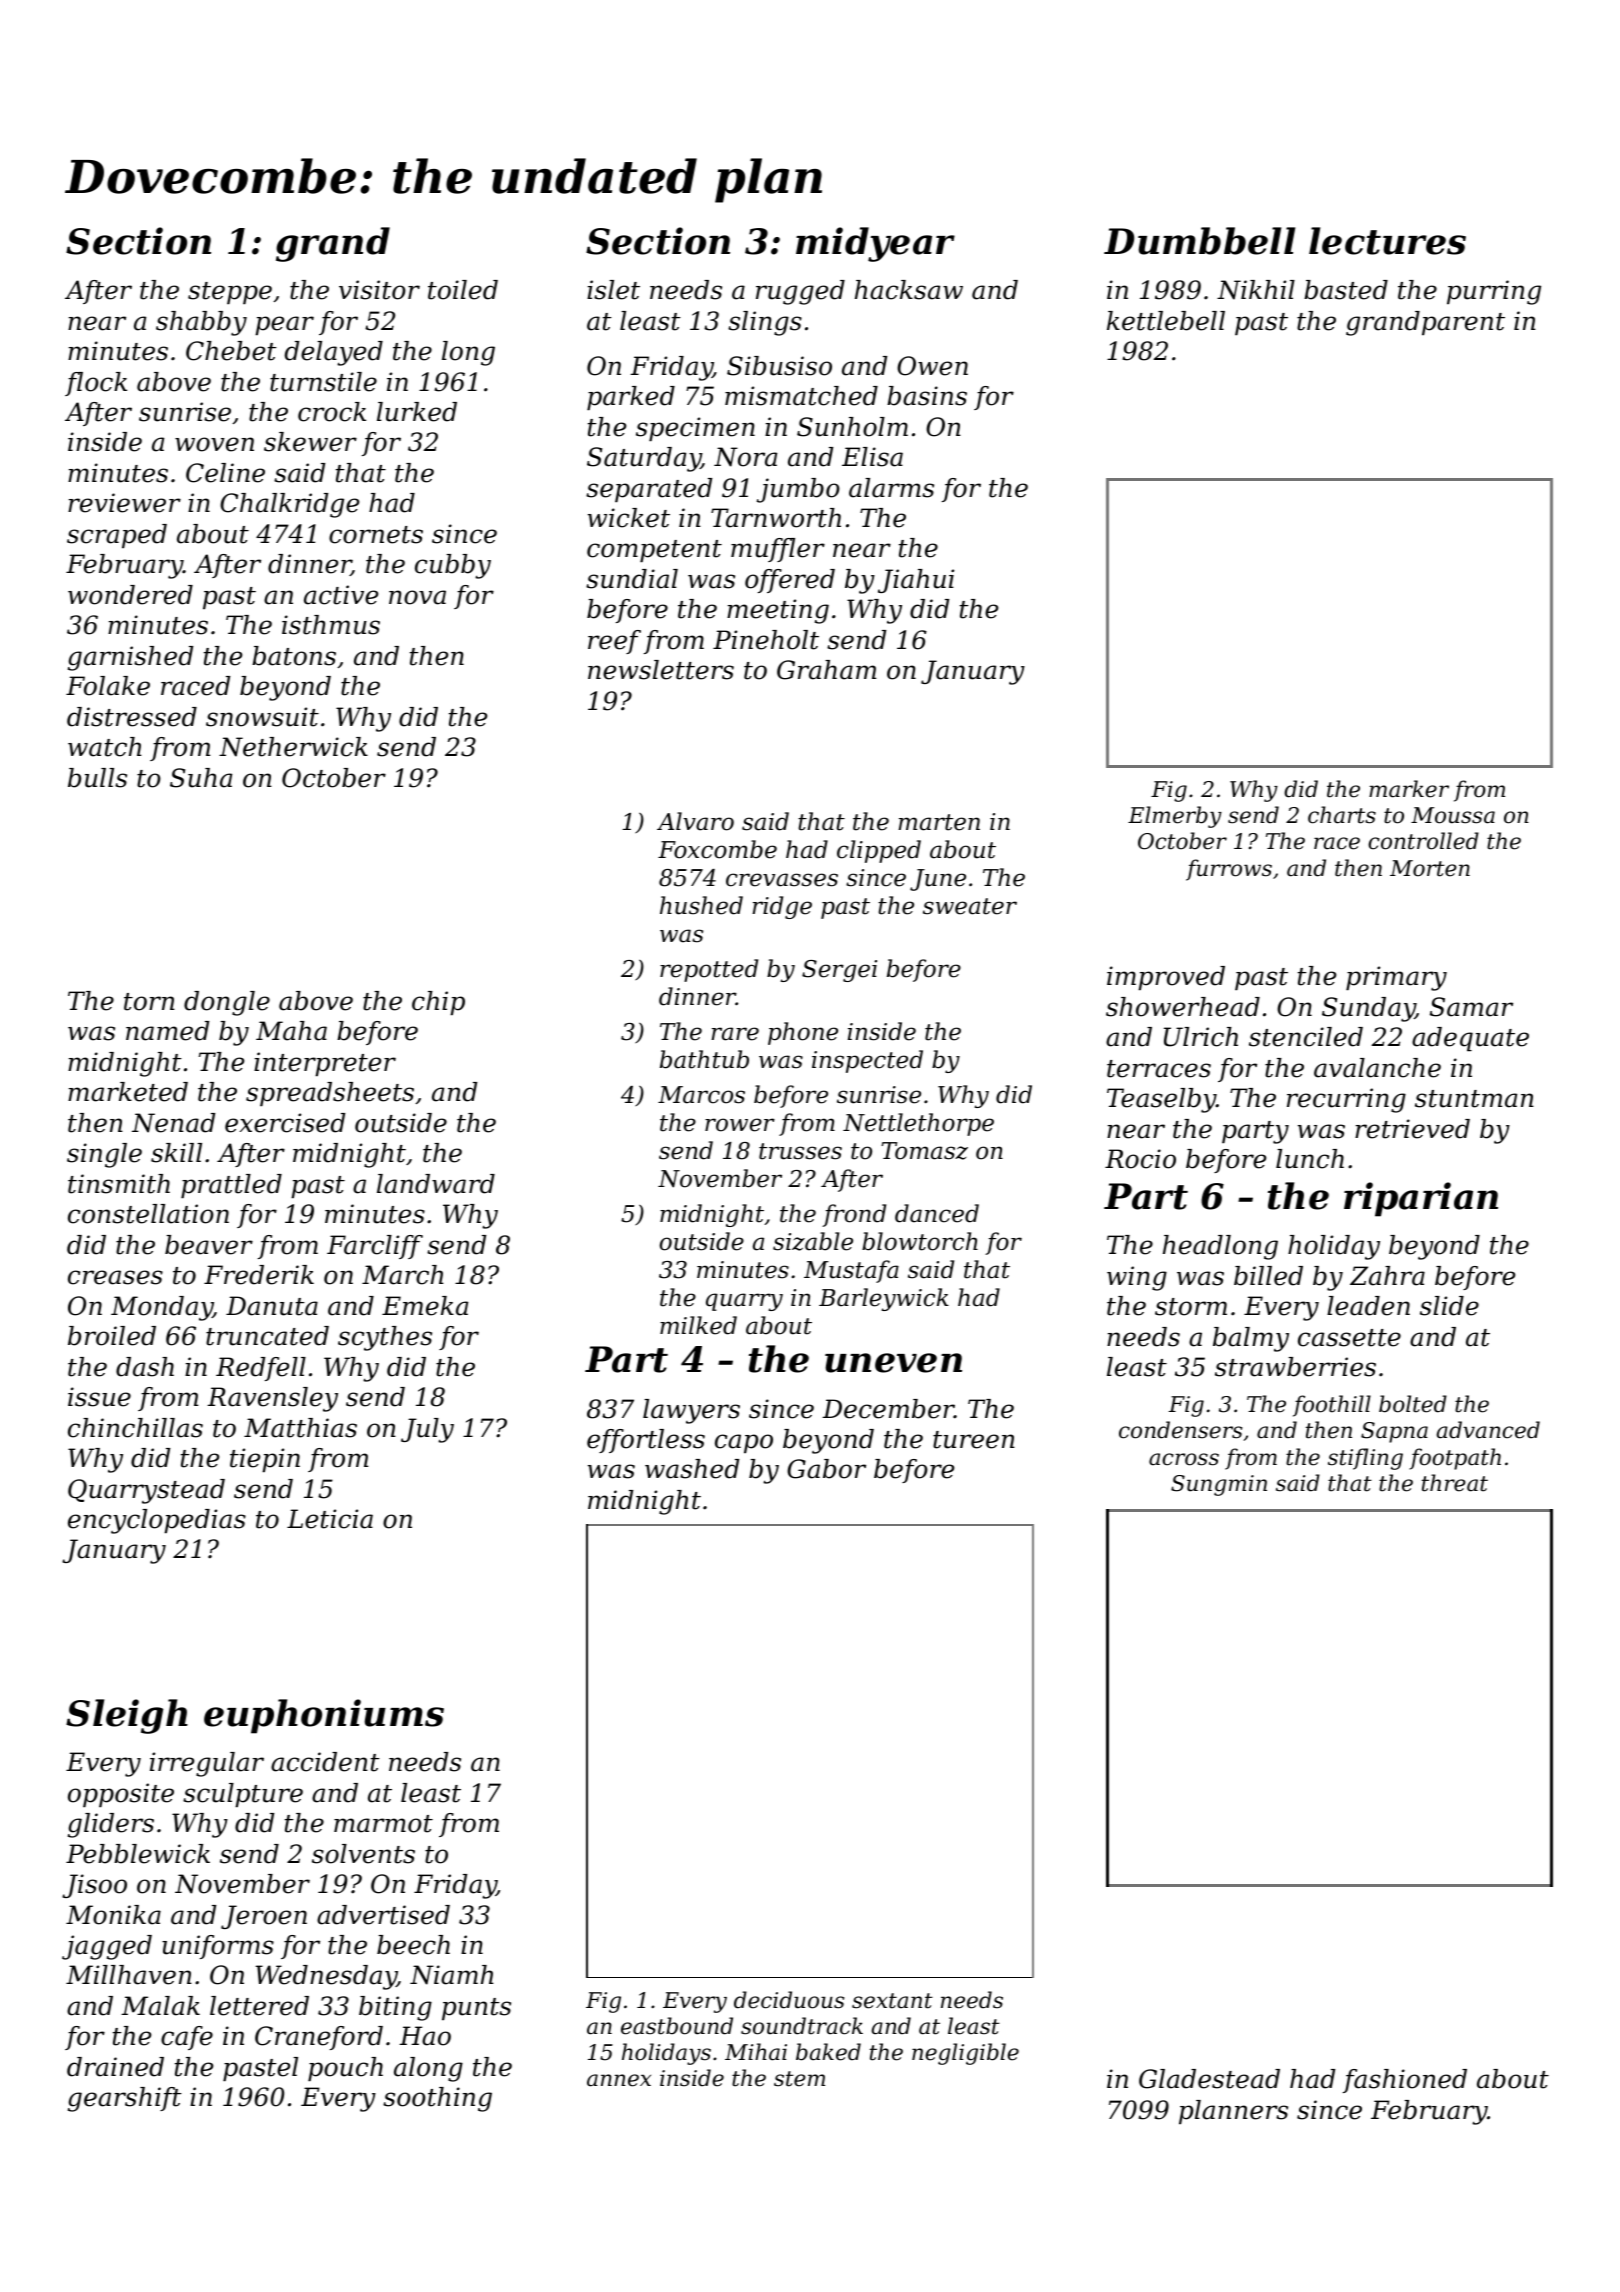 The image size is (1620, 2292). I want to click on midyear, so click(875, 244).
